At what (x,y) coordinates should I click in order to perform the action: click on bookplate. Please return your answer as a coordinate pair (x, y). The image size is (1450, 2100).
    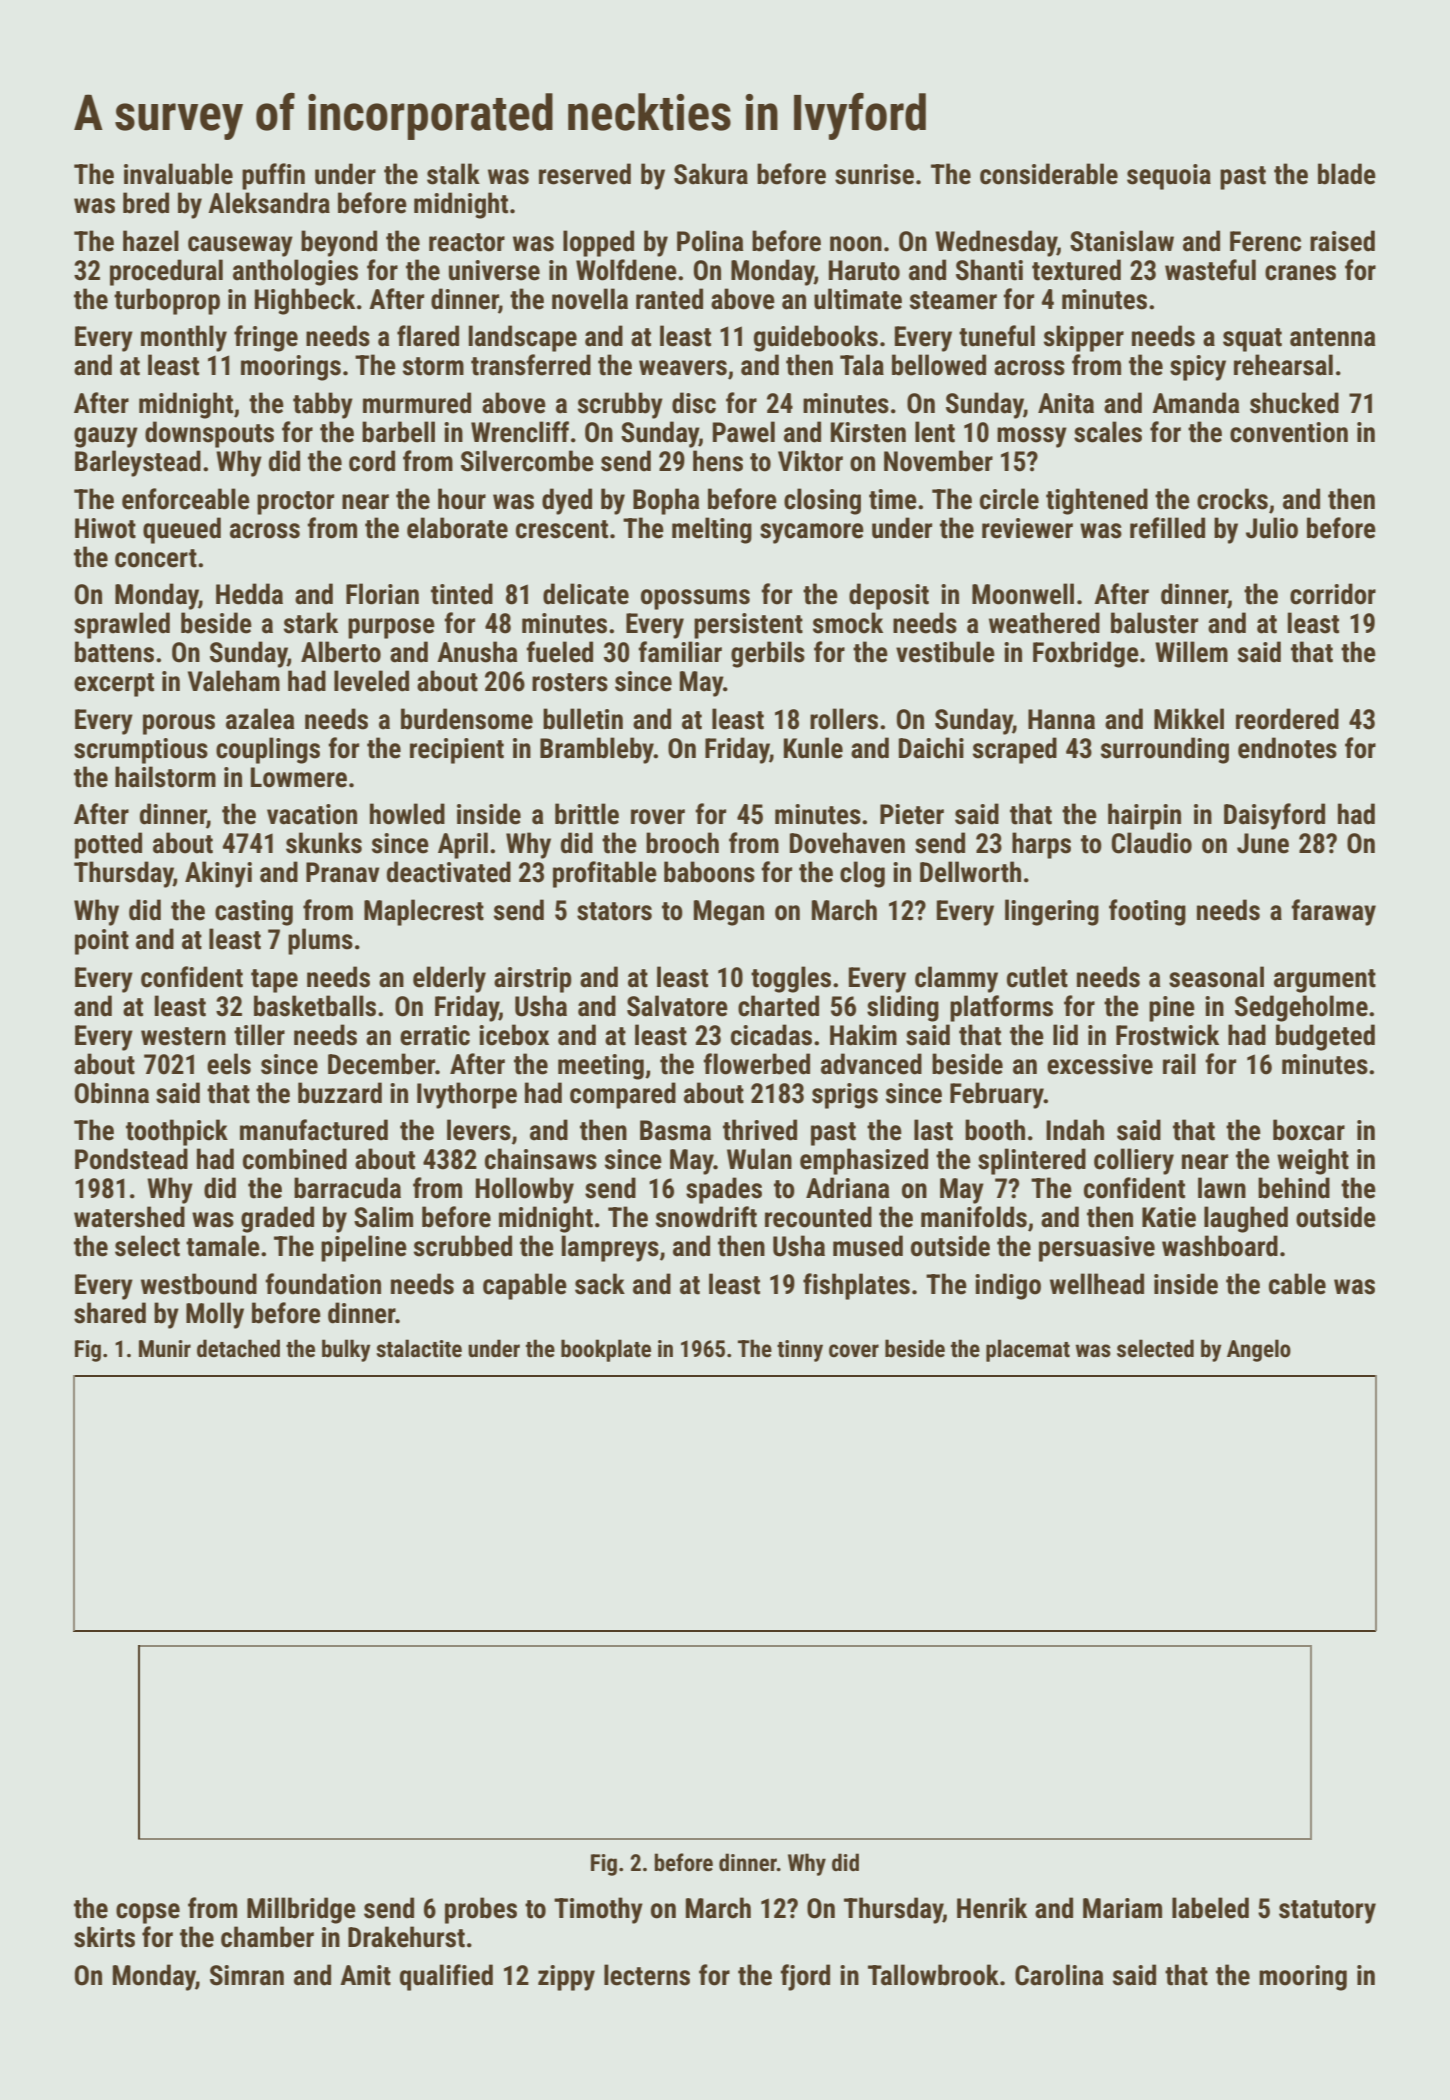
    Looking at the image, I should click on (606, 1350).
